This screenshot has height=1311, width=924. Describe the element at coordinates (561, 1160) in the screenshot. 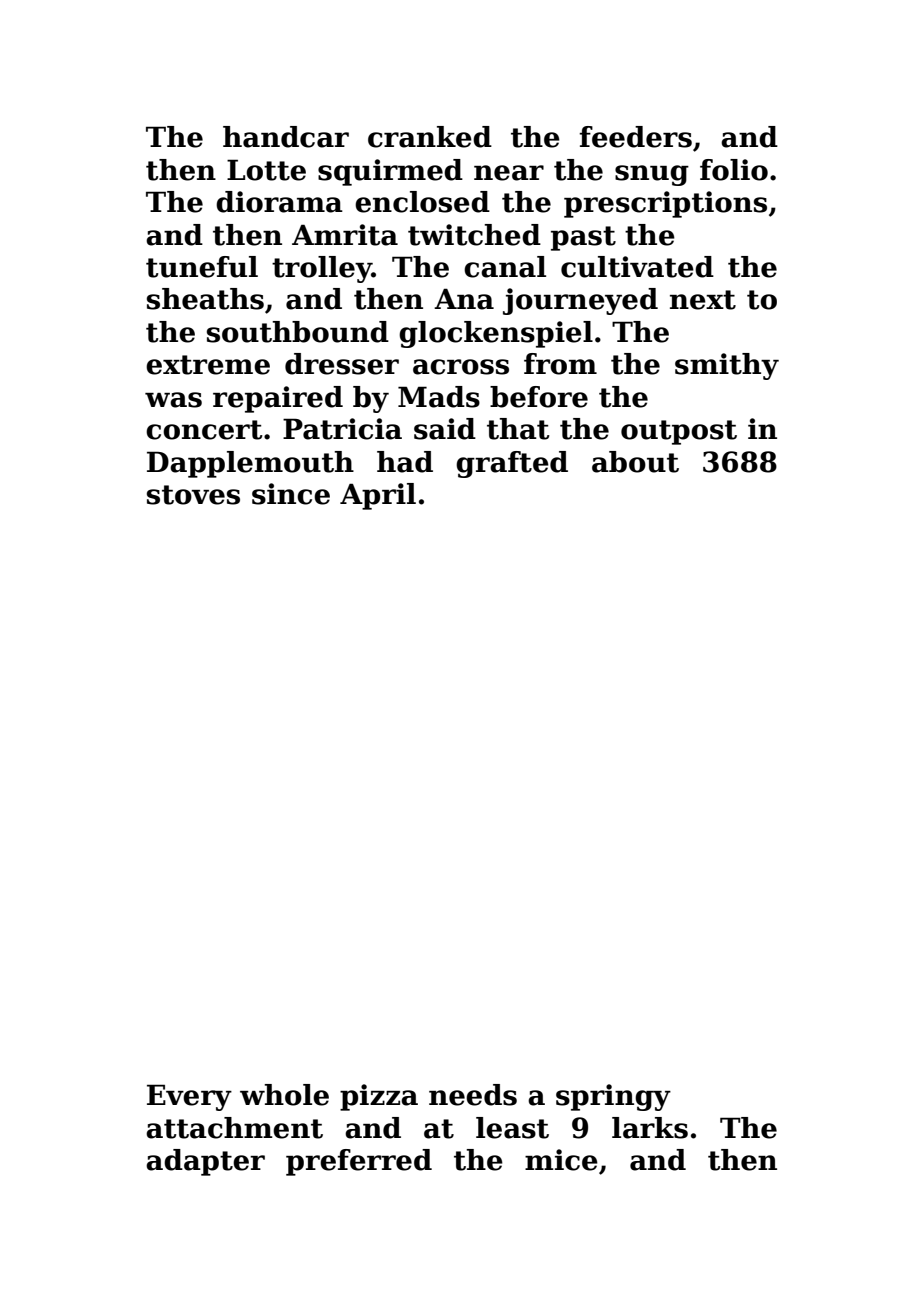

I see `mice` at that location.
